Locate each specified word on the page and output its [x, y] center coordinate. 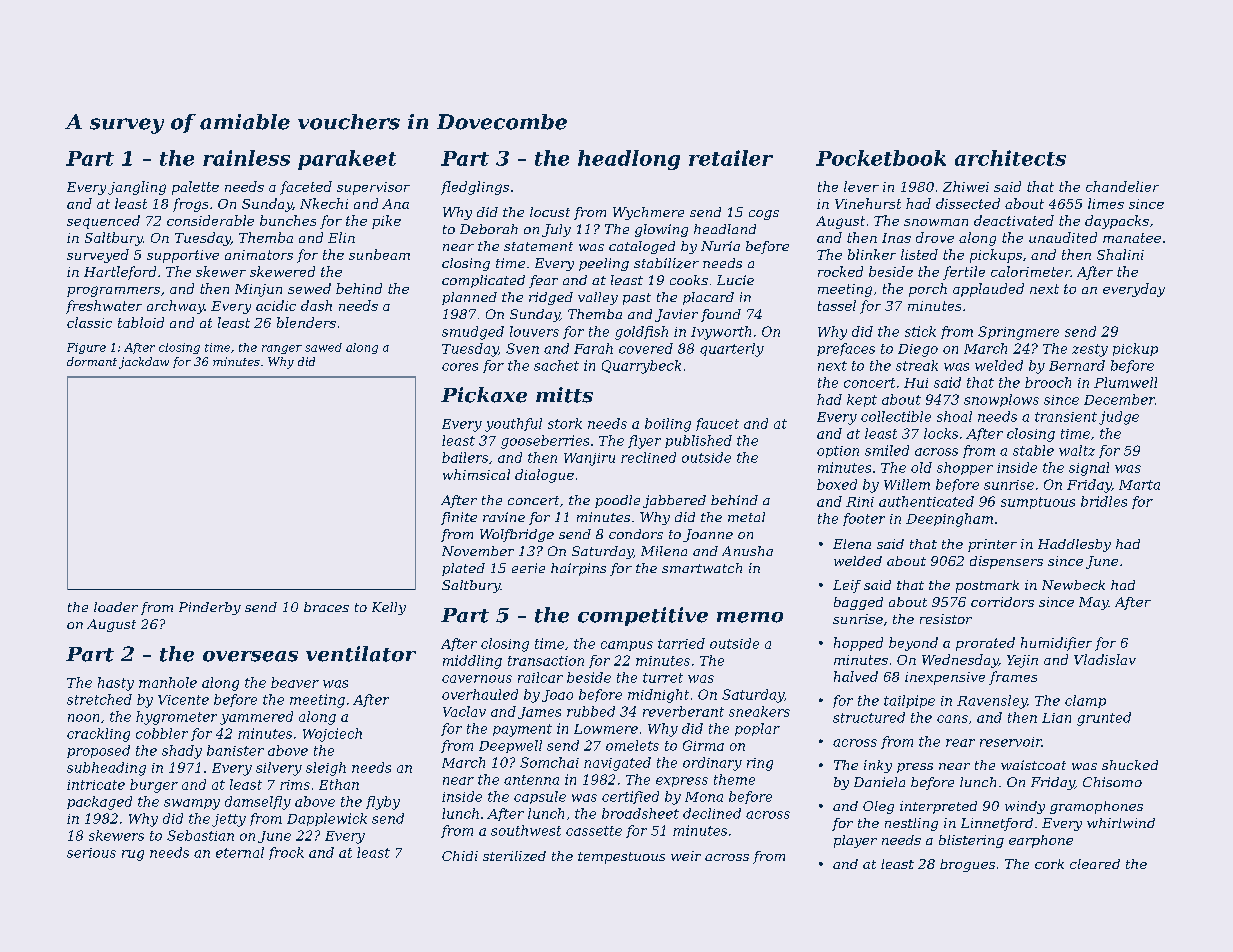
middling [472, 662]
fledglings [475, 188]
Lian [1056, 718]
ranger [282, 349]
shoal [954, 416]
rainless [246, 158]
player [855, 841]
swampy [192, 804]
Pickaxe [484, 395]
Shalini [1120, 254]
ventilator [361, 654]
